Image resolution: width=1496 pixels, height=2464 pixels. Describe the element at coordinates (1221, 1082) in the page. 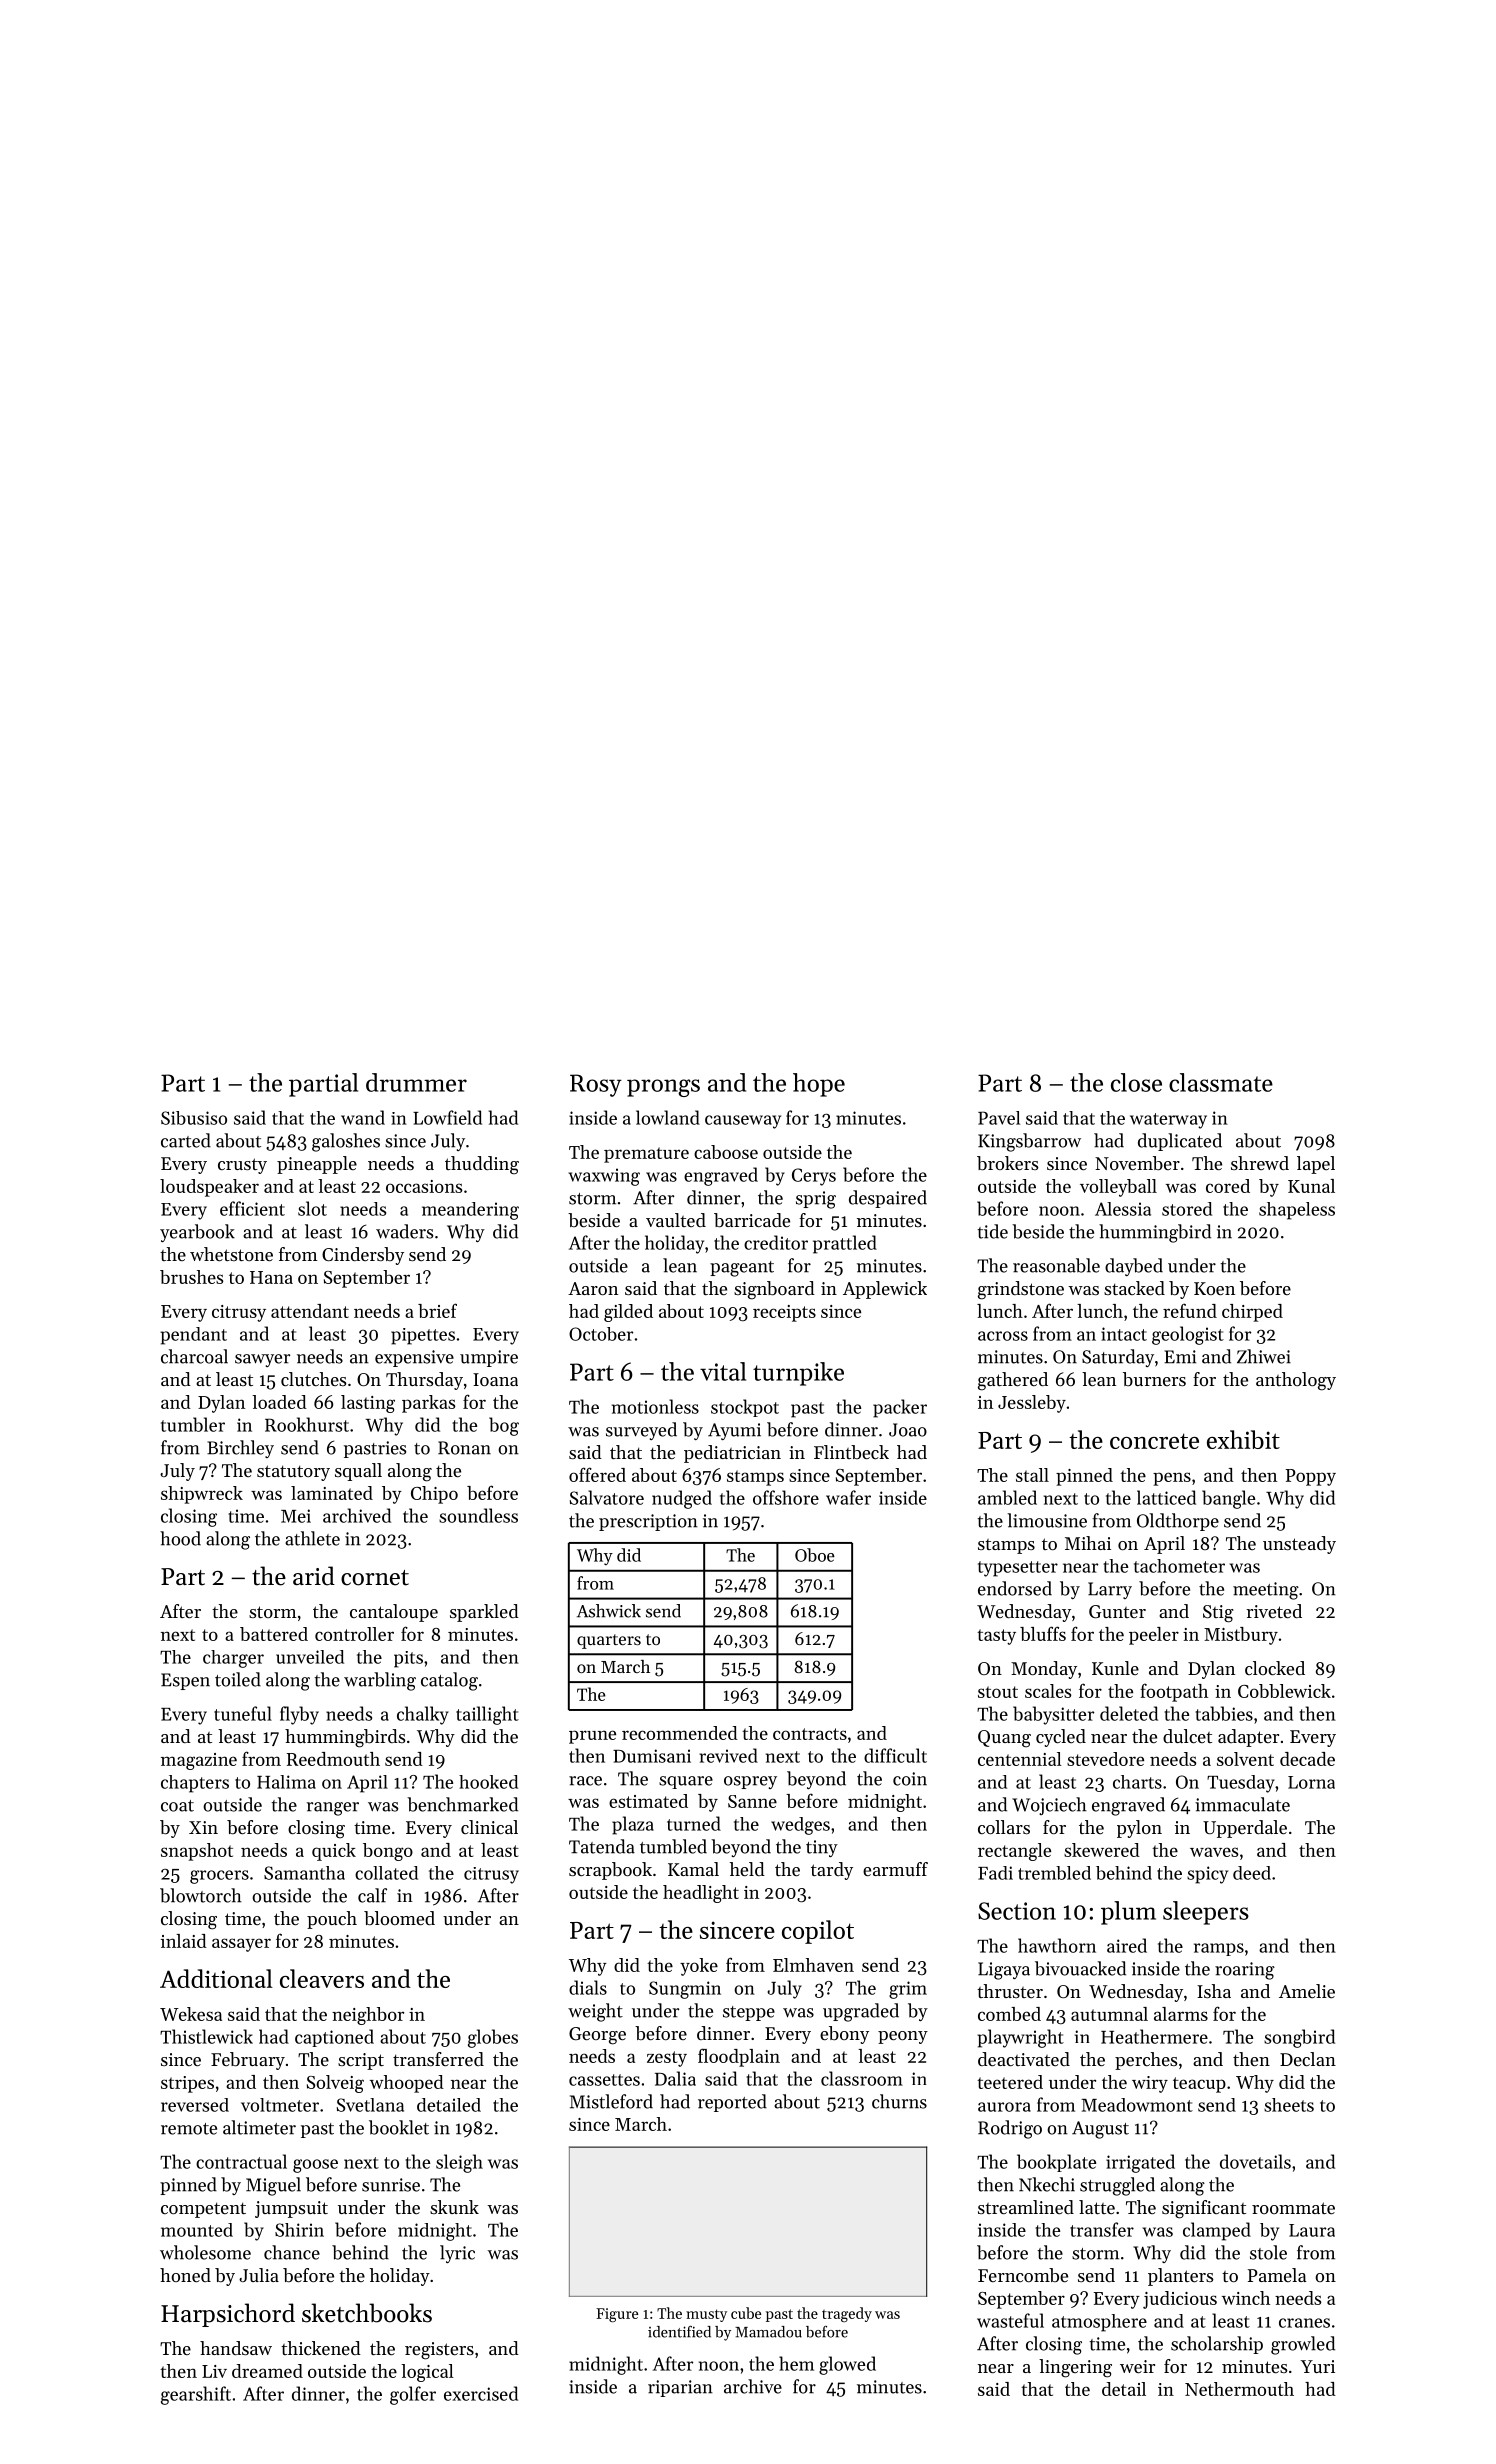

I see `classmate` at that location.
